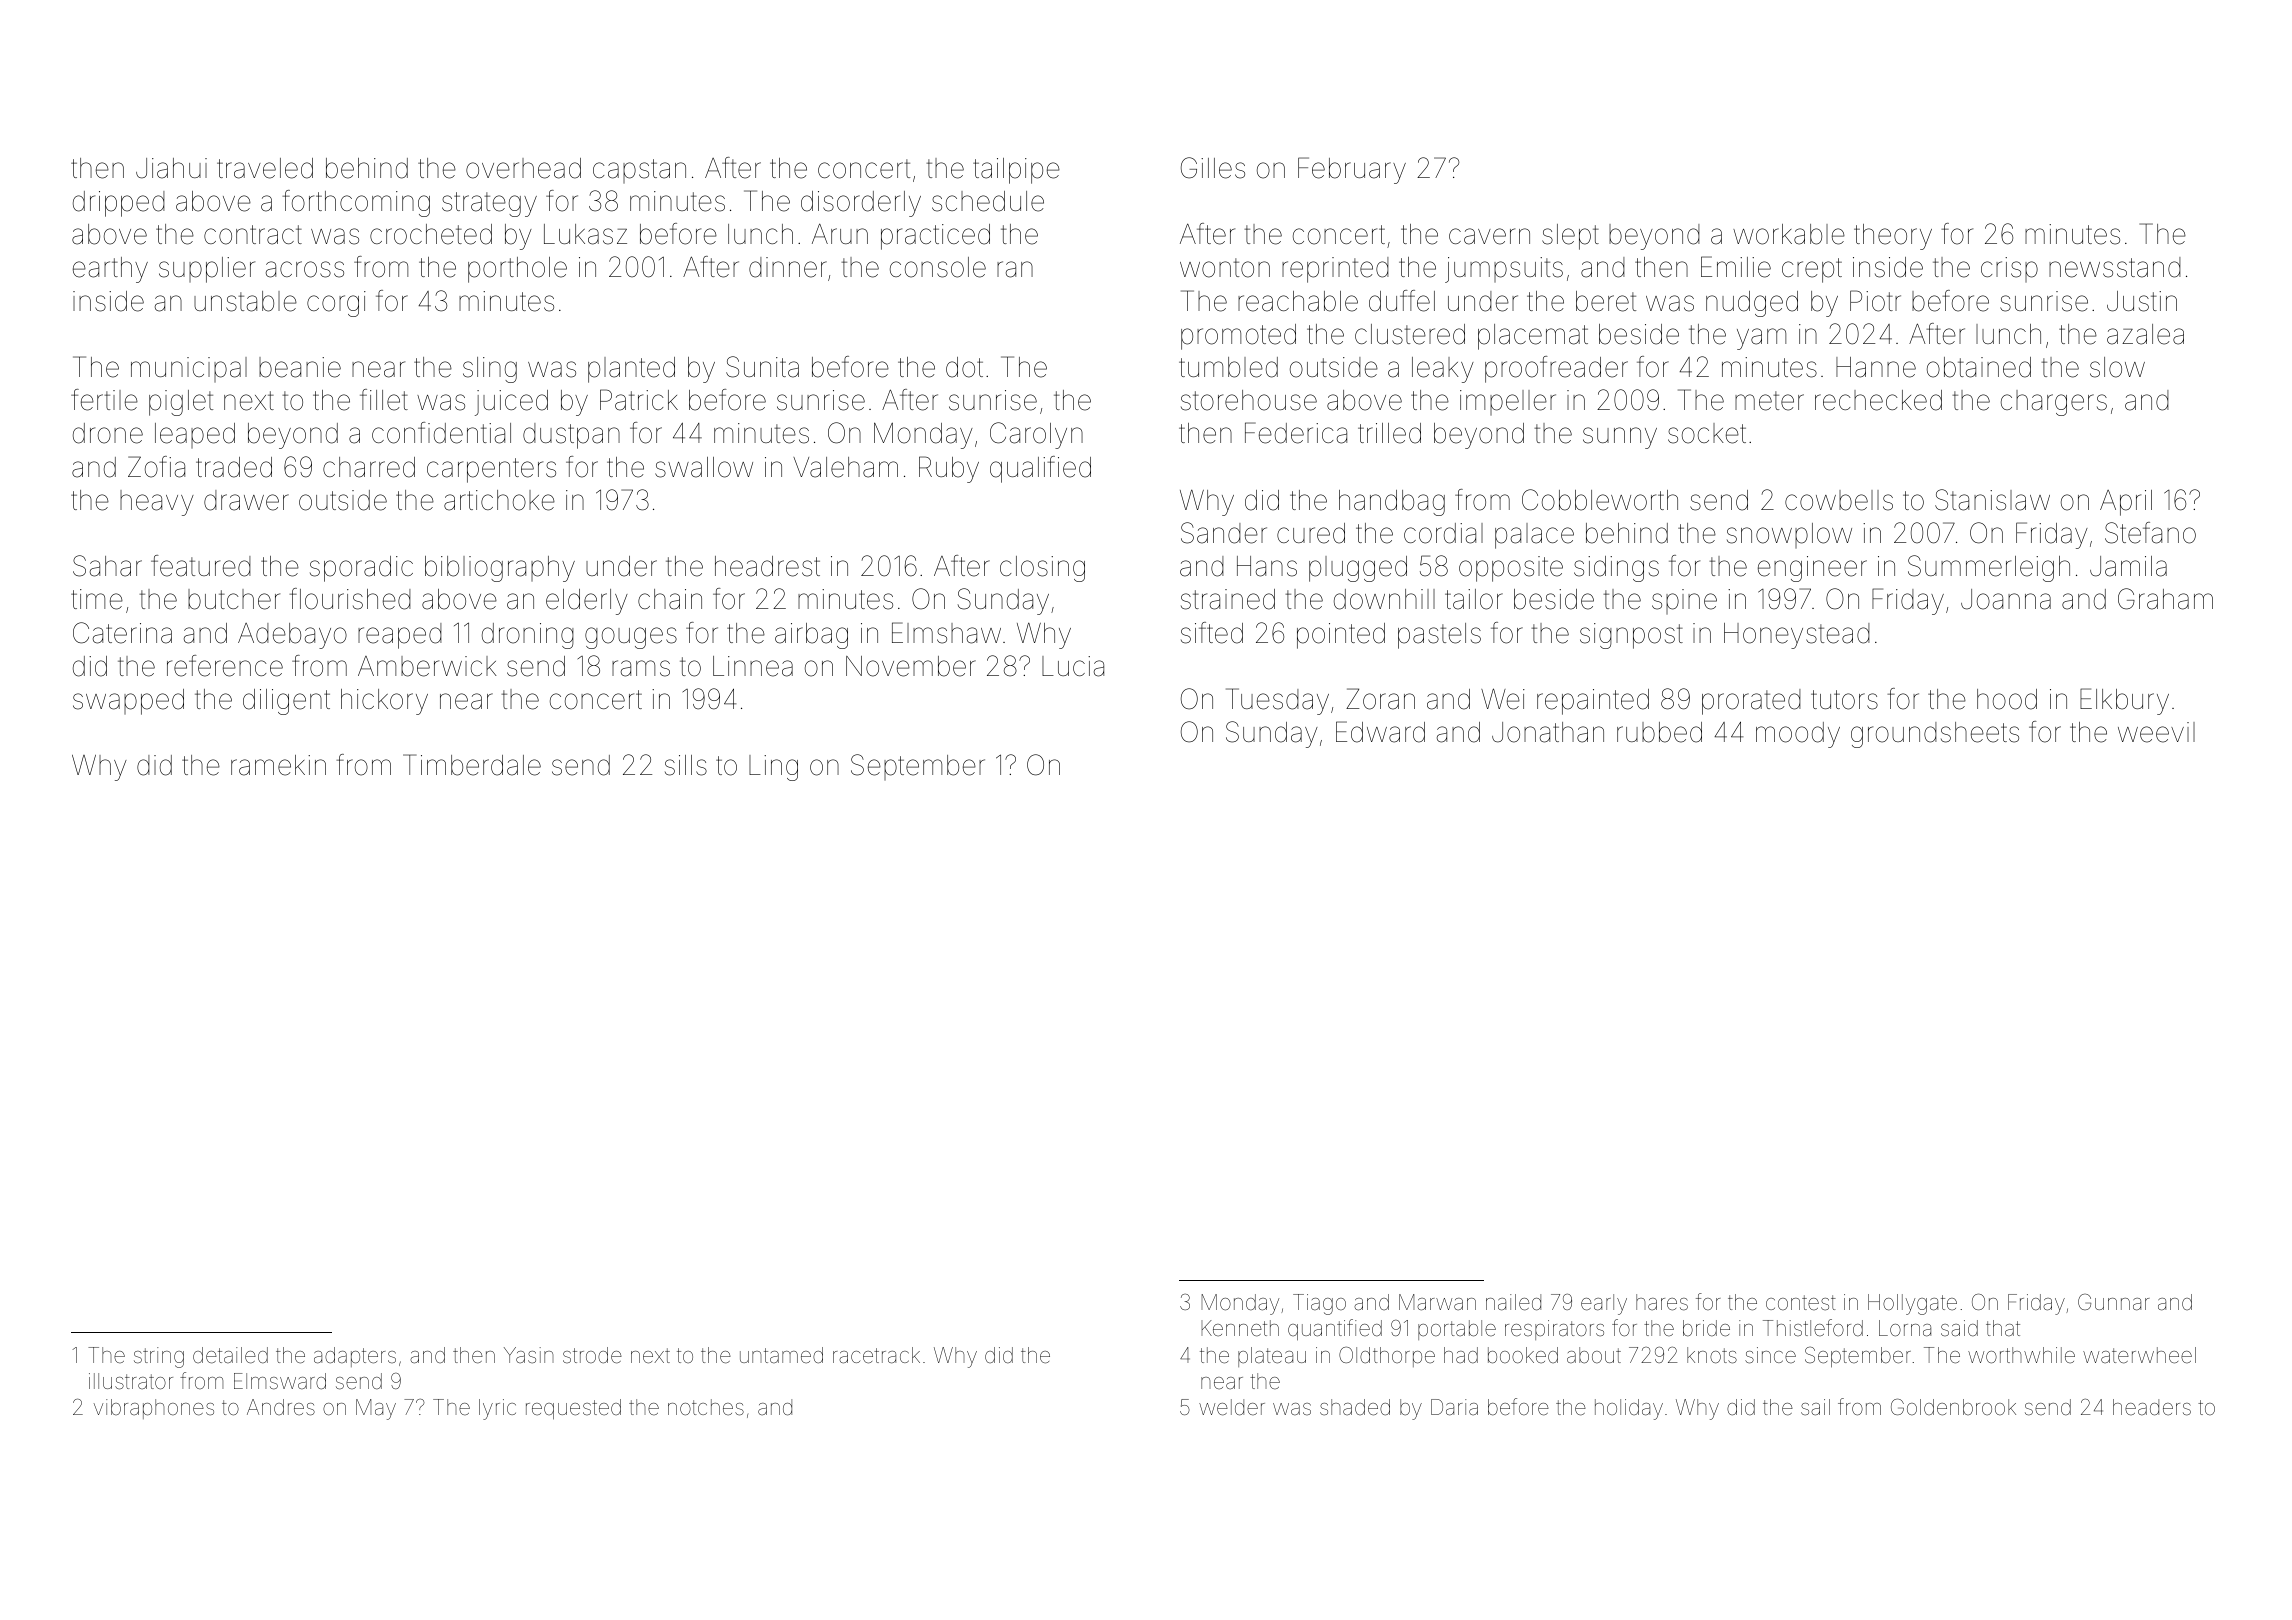  Describe the element at coordinates (499, 500) in the page. I see `artichoke` at that location.
